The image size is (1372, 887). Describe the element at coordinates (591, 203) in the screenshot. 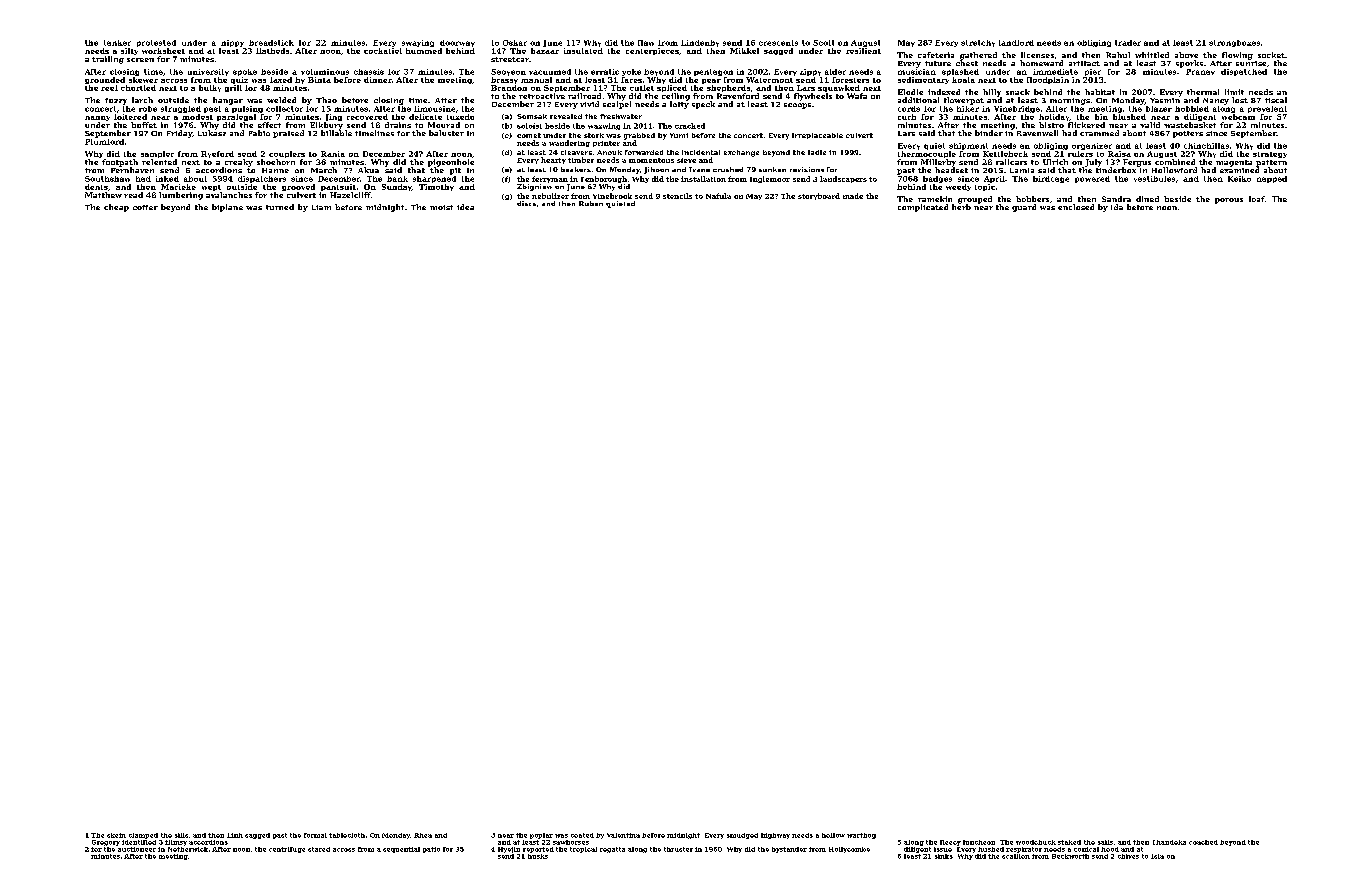

I see `Ruben` at that location.
